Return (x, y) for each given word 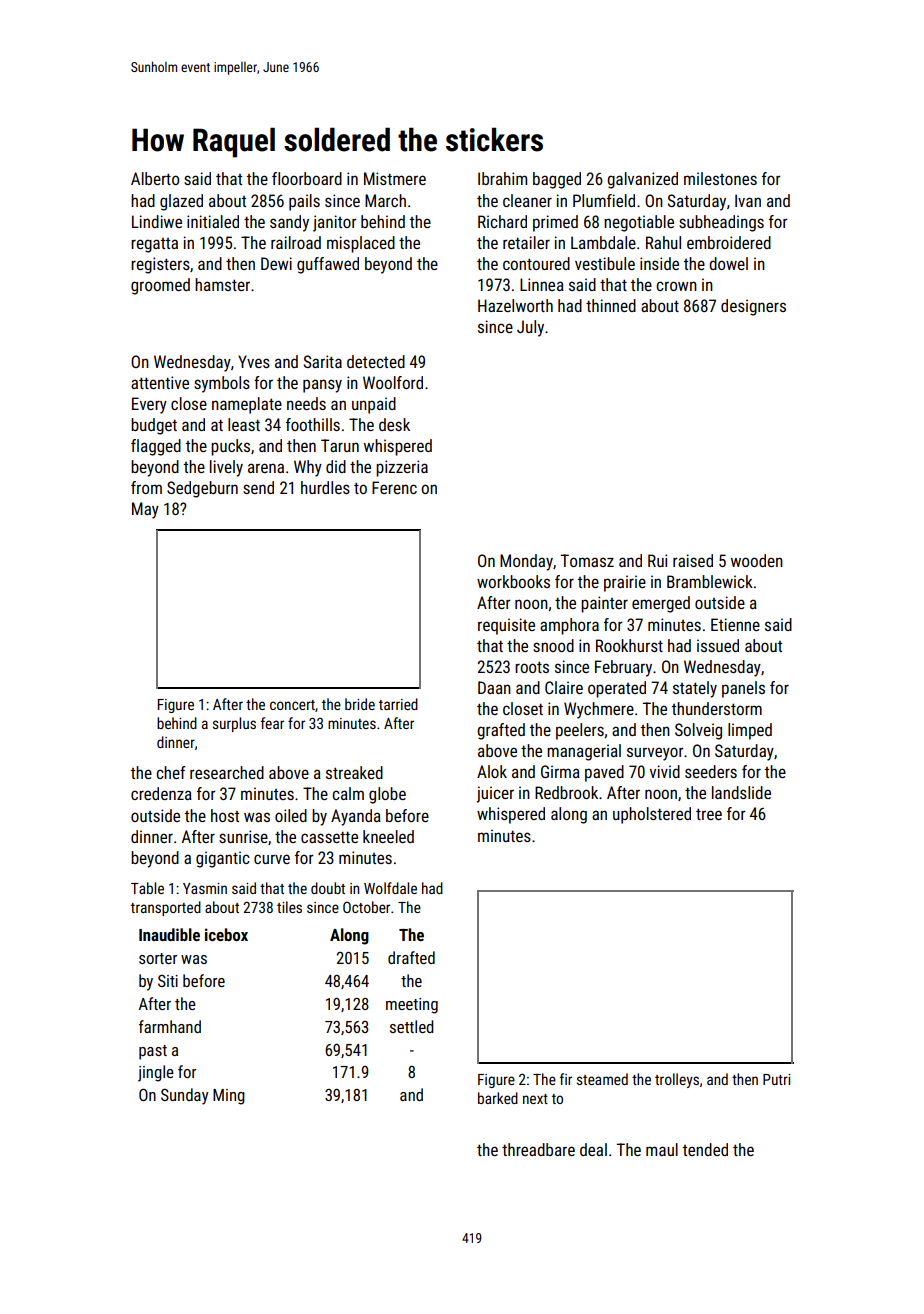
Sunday (185, 1096)
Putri (776, 1079)
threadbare (538, 1149)
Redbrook (566, 792)
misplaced (361, 244)
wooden (757, 560)
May (145, 510)
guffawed (328, 265)
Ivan (748, 200)
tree (709, 814)
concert (292, 705)
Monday (526, 562)
